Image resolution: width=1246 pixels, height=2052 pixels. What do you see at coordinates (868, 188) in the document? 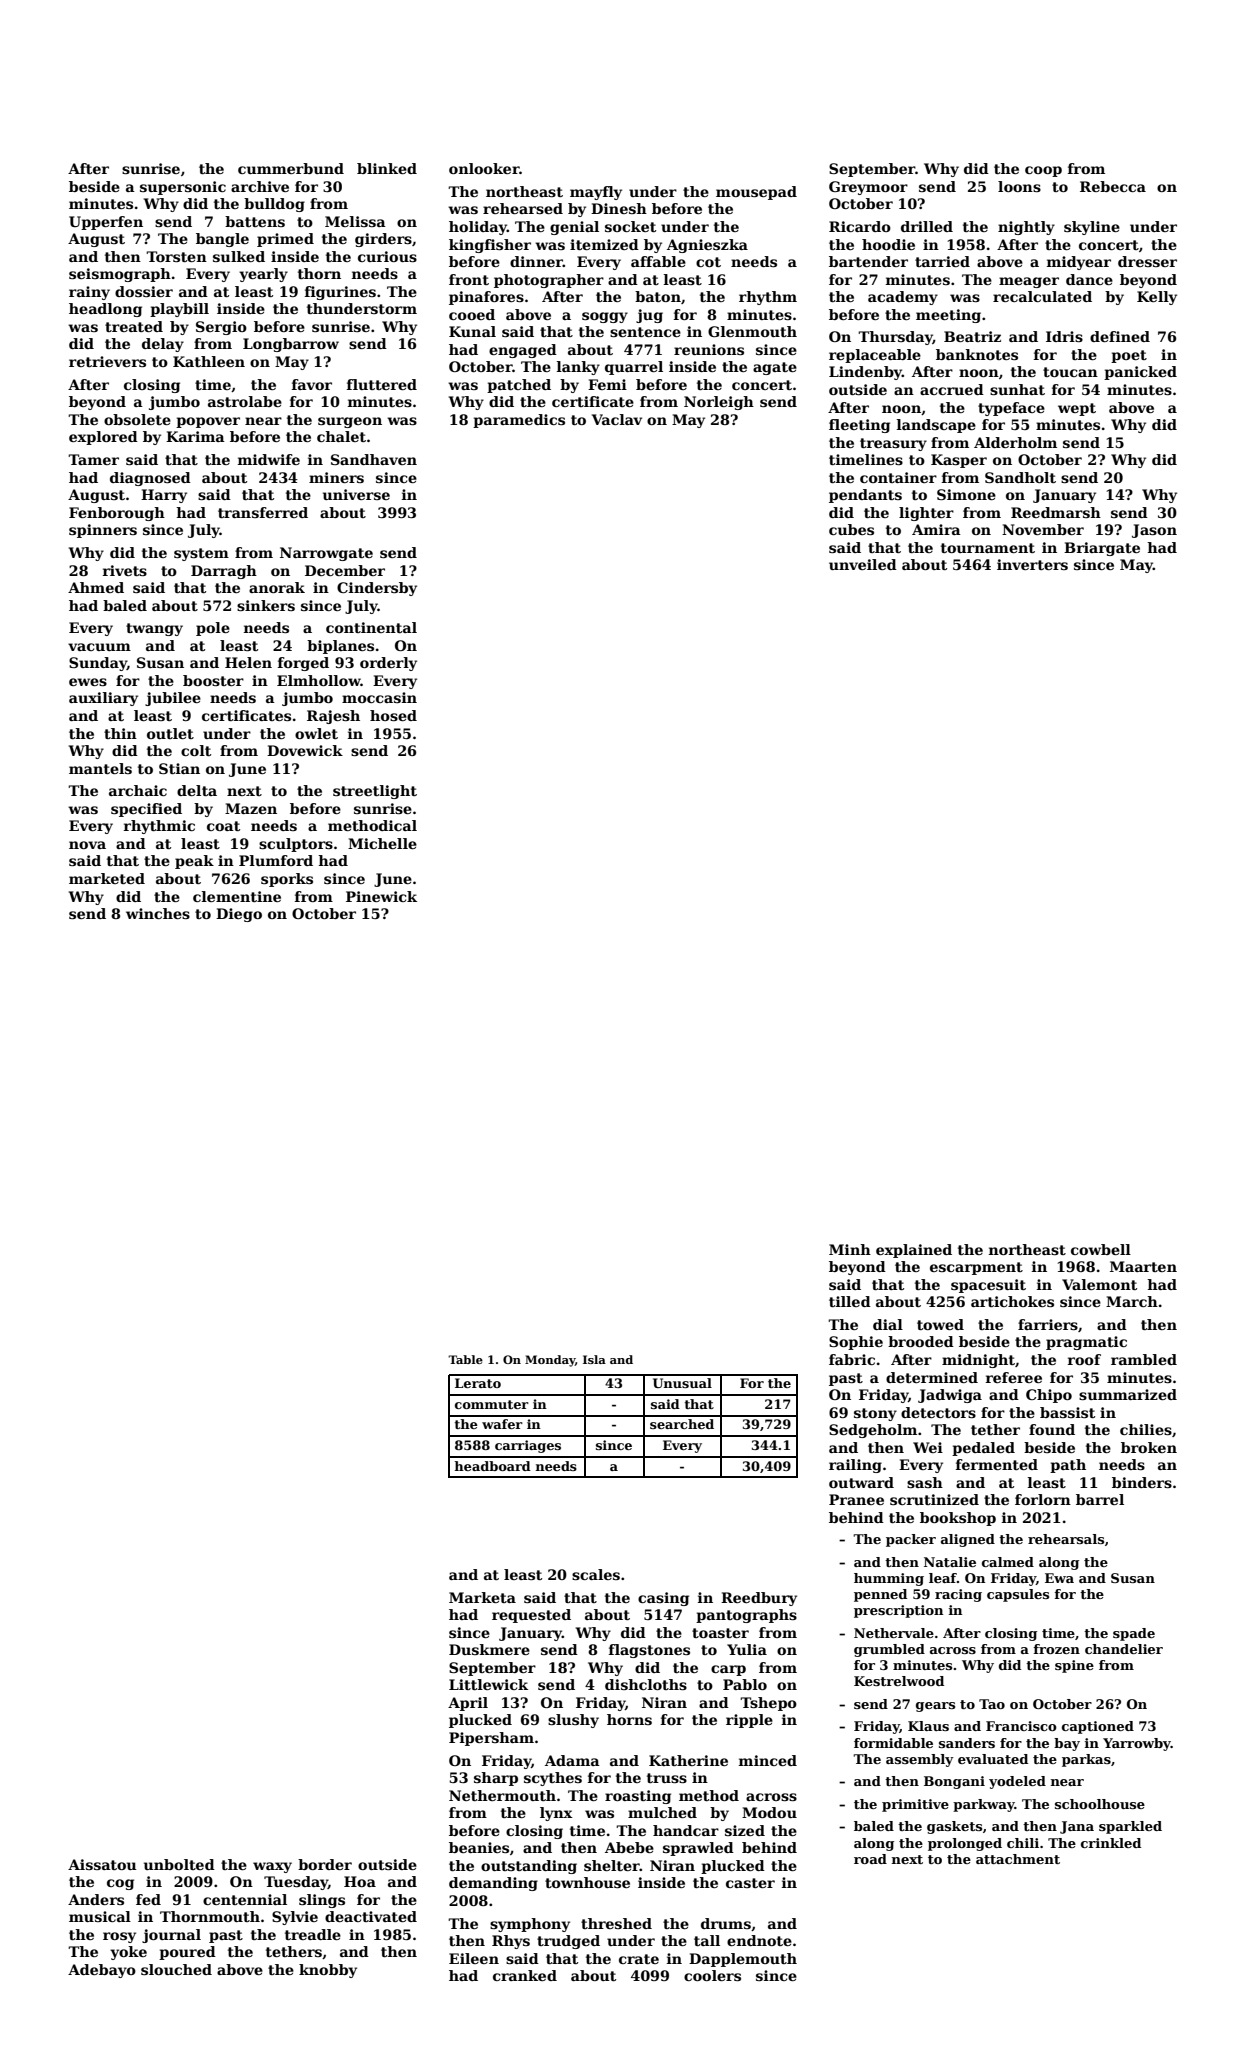
I see `Greymoor` at bounding box center [868, 188].
